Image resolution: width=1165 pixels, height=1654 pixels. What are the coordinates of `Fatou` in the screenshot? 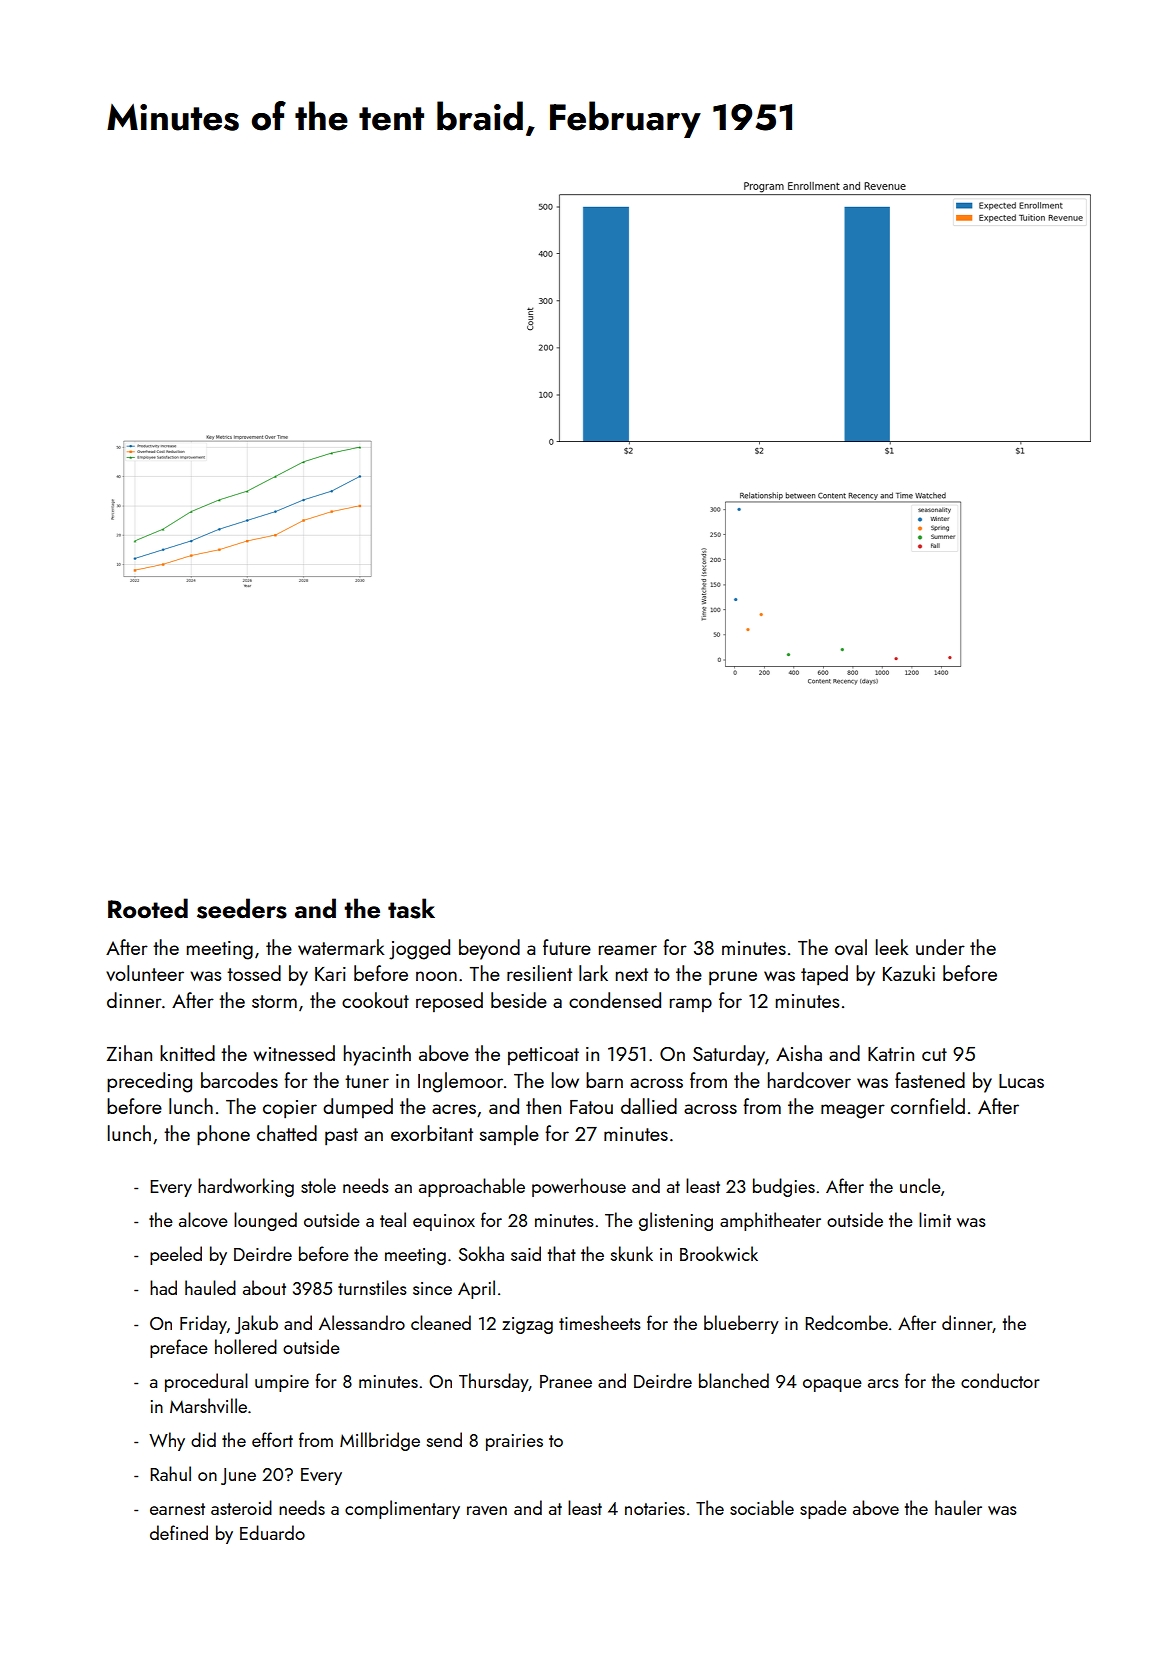 It's located at (591, 1107).
